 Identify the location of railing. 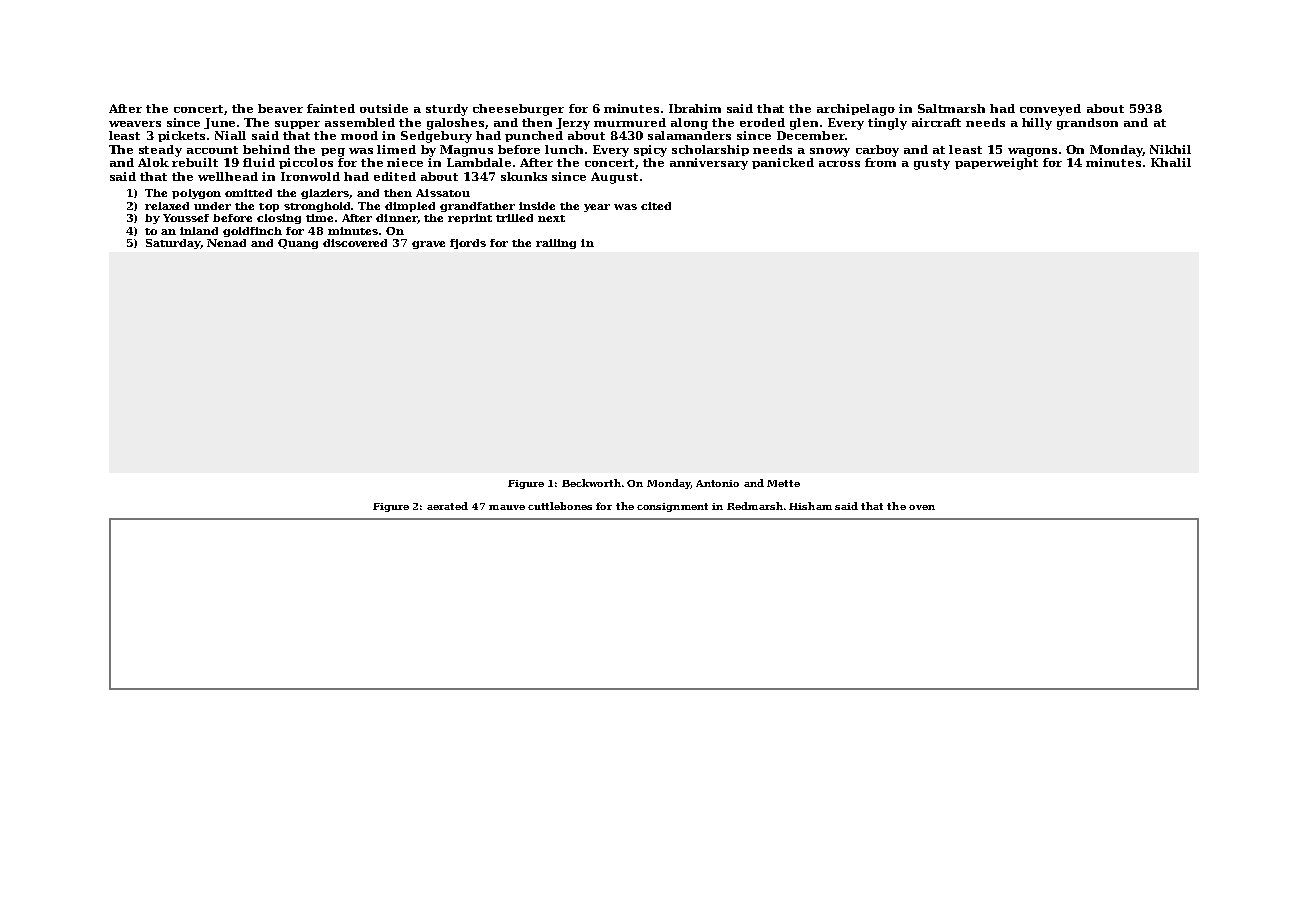
(556, 244).
